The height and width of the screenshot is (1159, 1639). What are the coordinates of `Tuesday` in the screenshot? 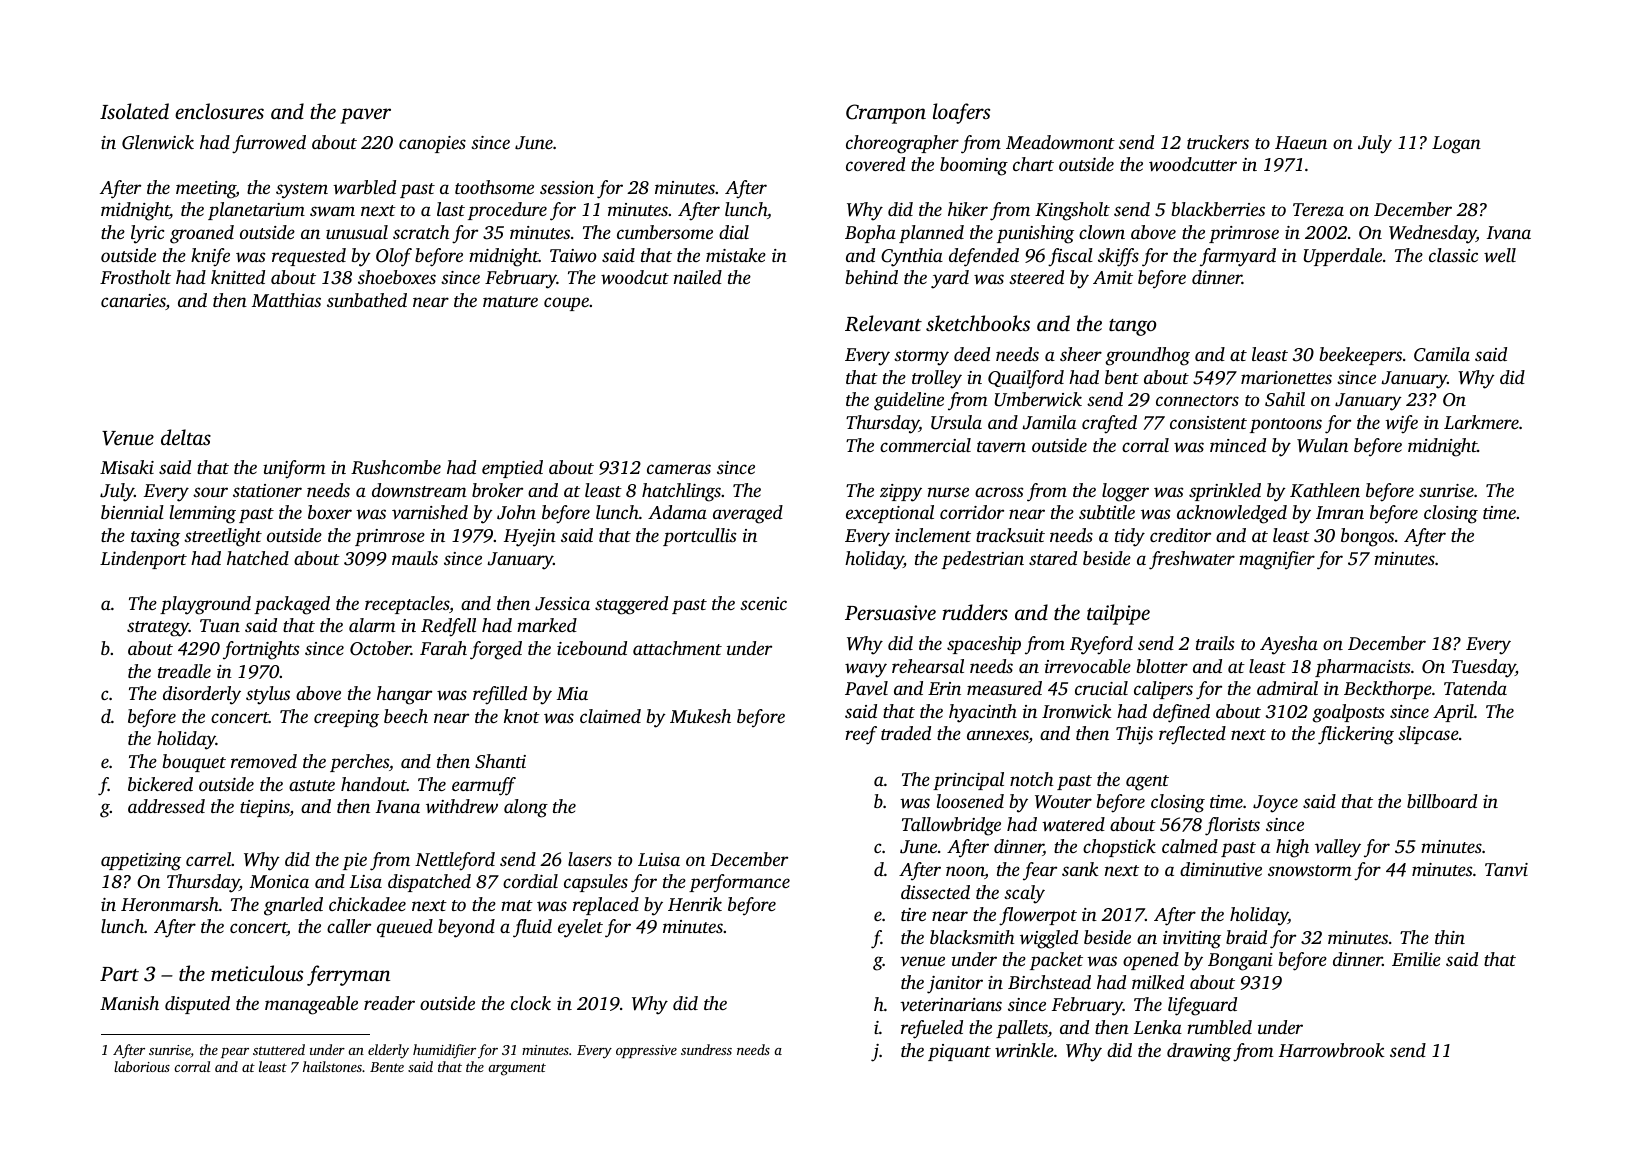 It's located at (1484, 668).
